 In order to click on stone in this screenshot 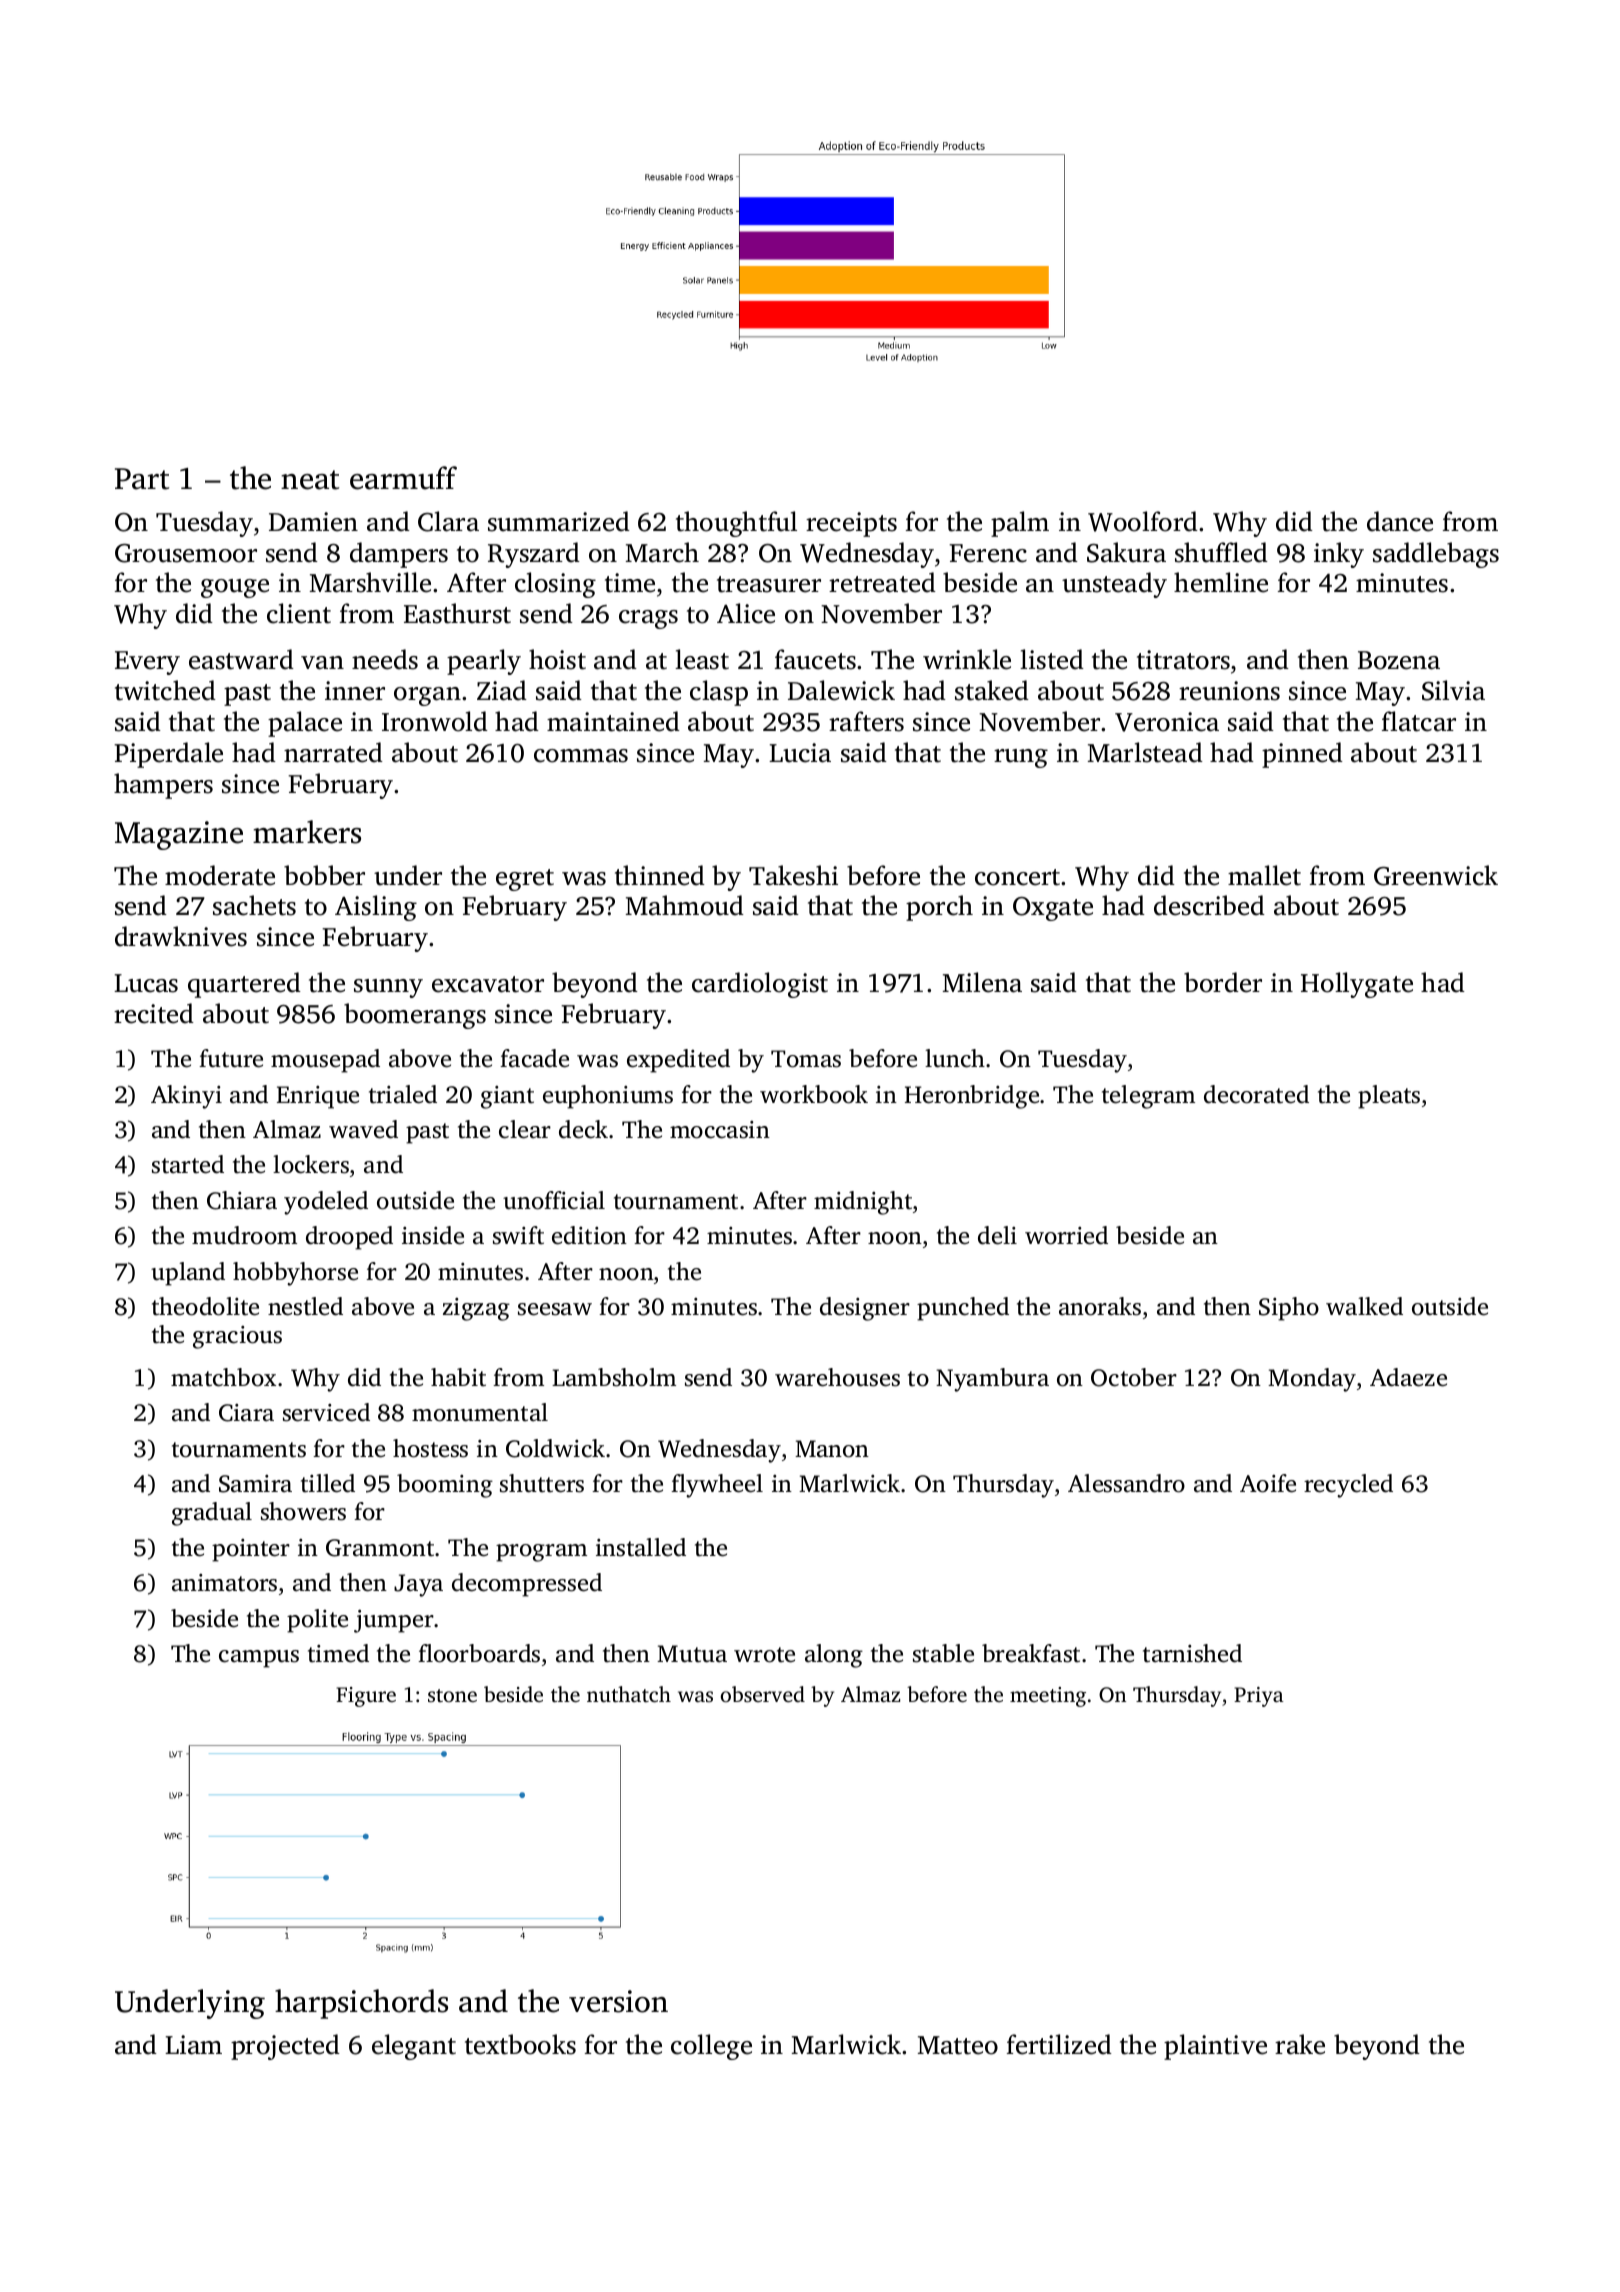, I will do `click(452, 1695)`.
